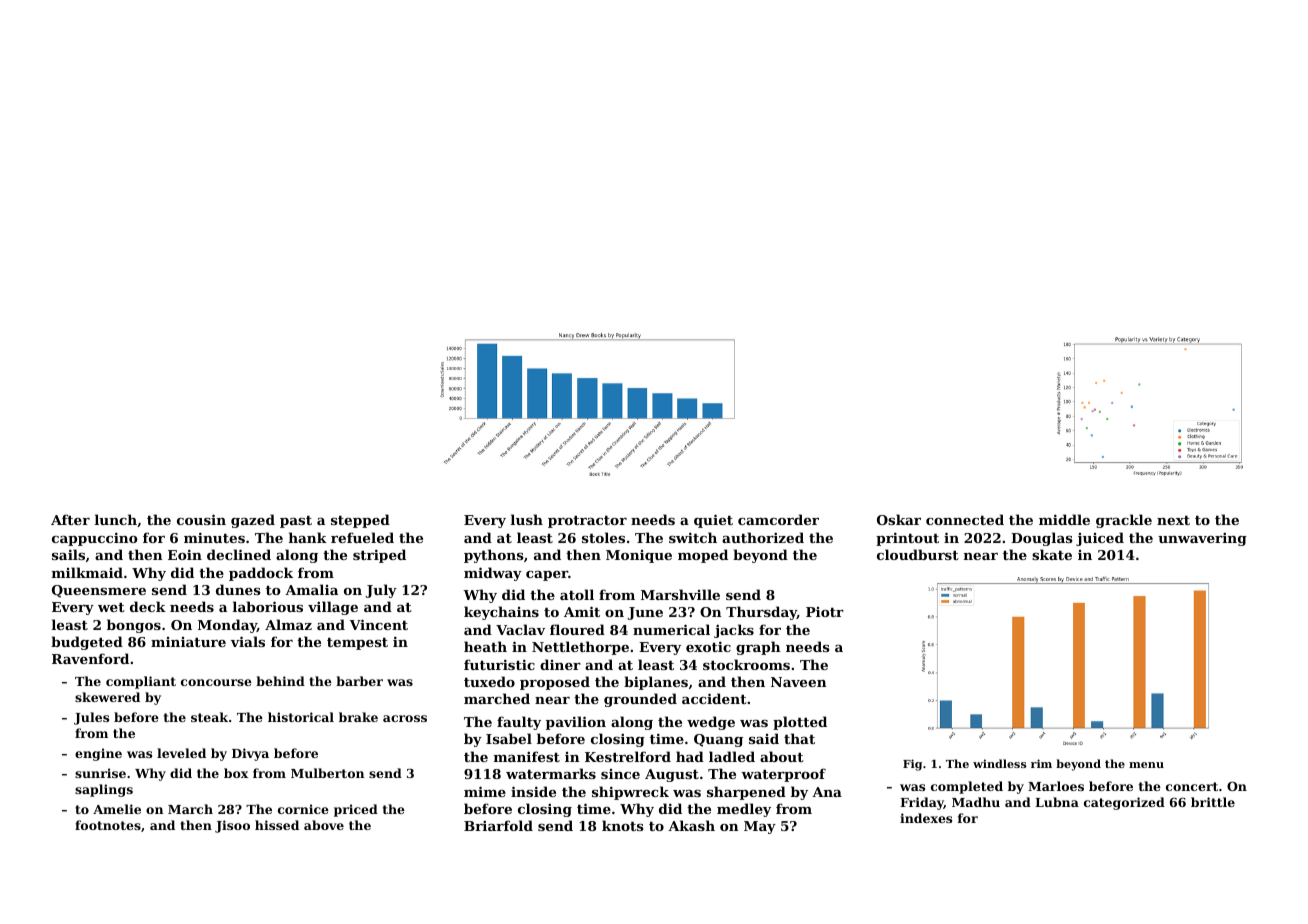 The height and width of the image is (924, 1308). Describe the element at coordinates (918, 554) in the image. I see `cloudburst` at that location.
